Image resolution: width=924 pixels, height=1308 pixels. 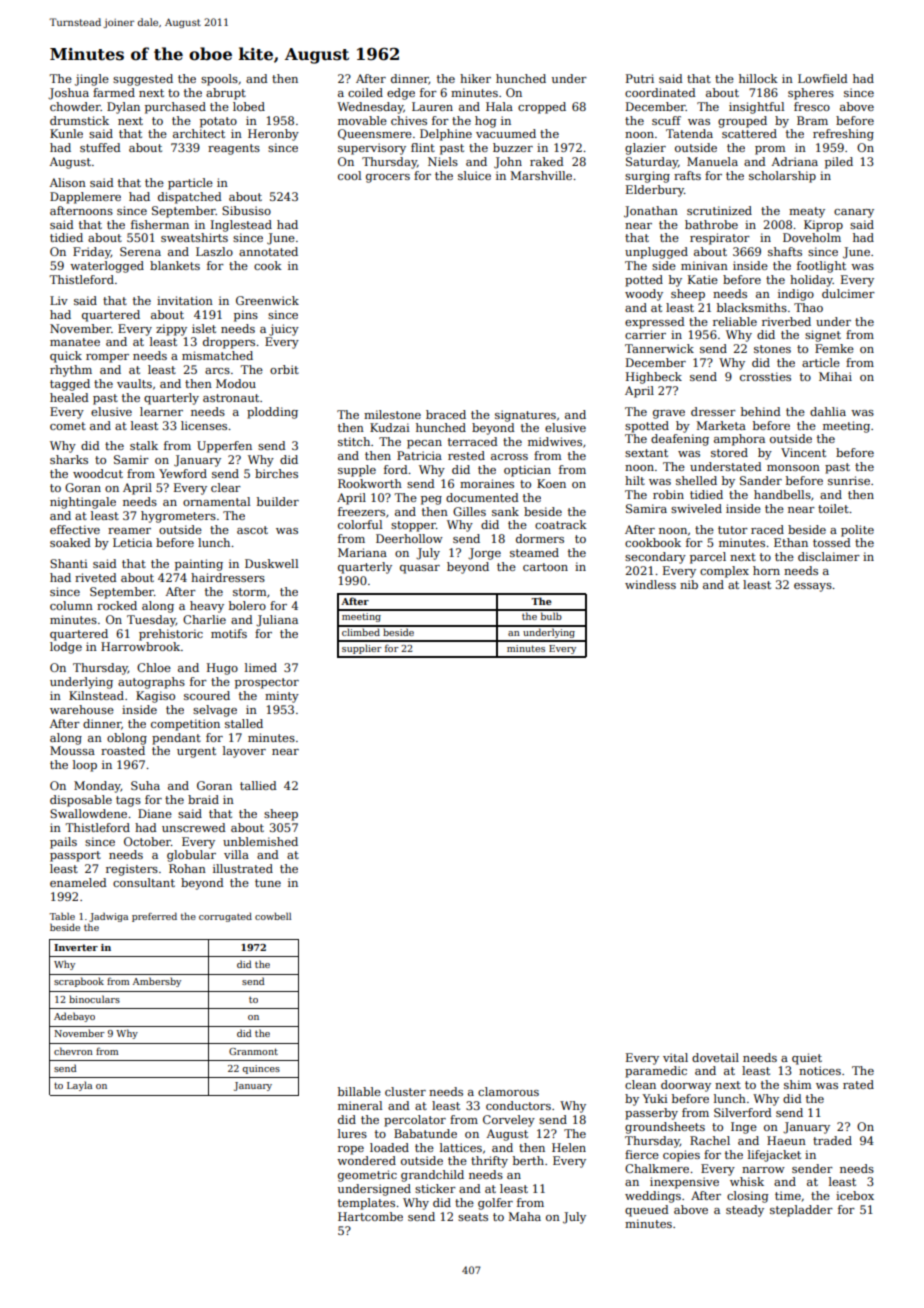 What do you see at coordinates (143, 80) in the page?
I see `suggested` at bounding box center [143, 80].
